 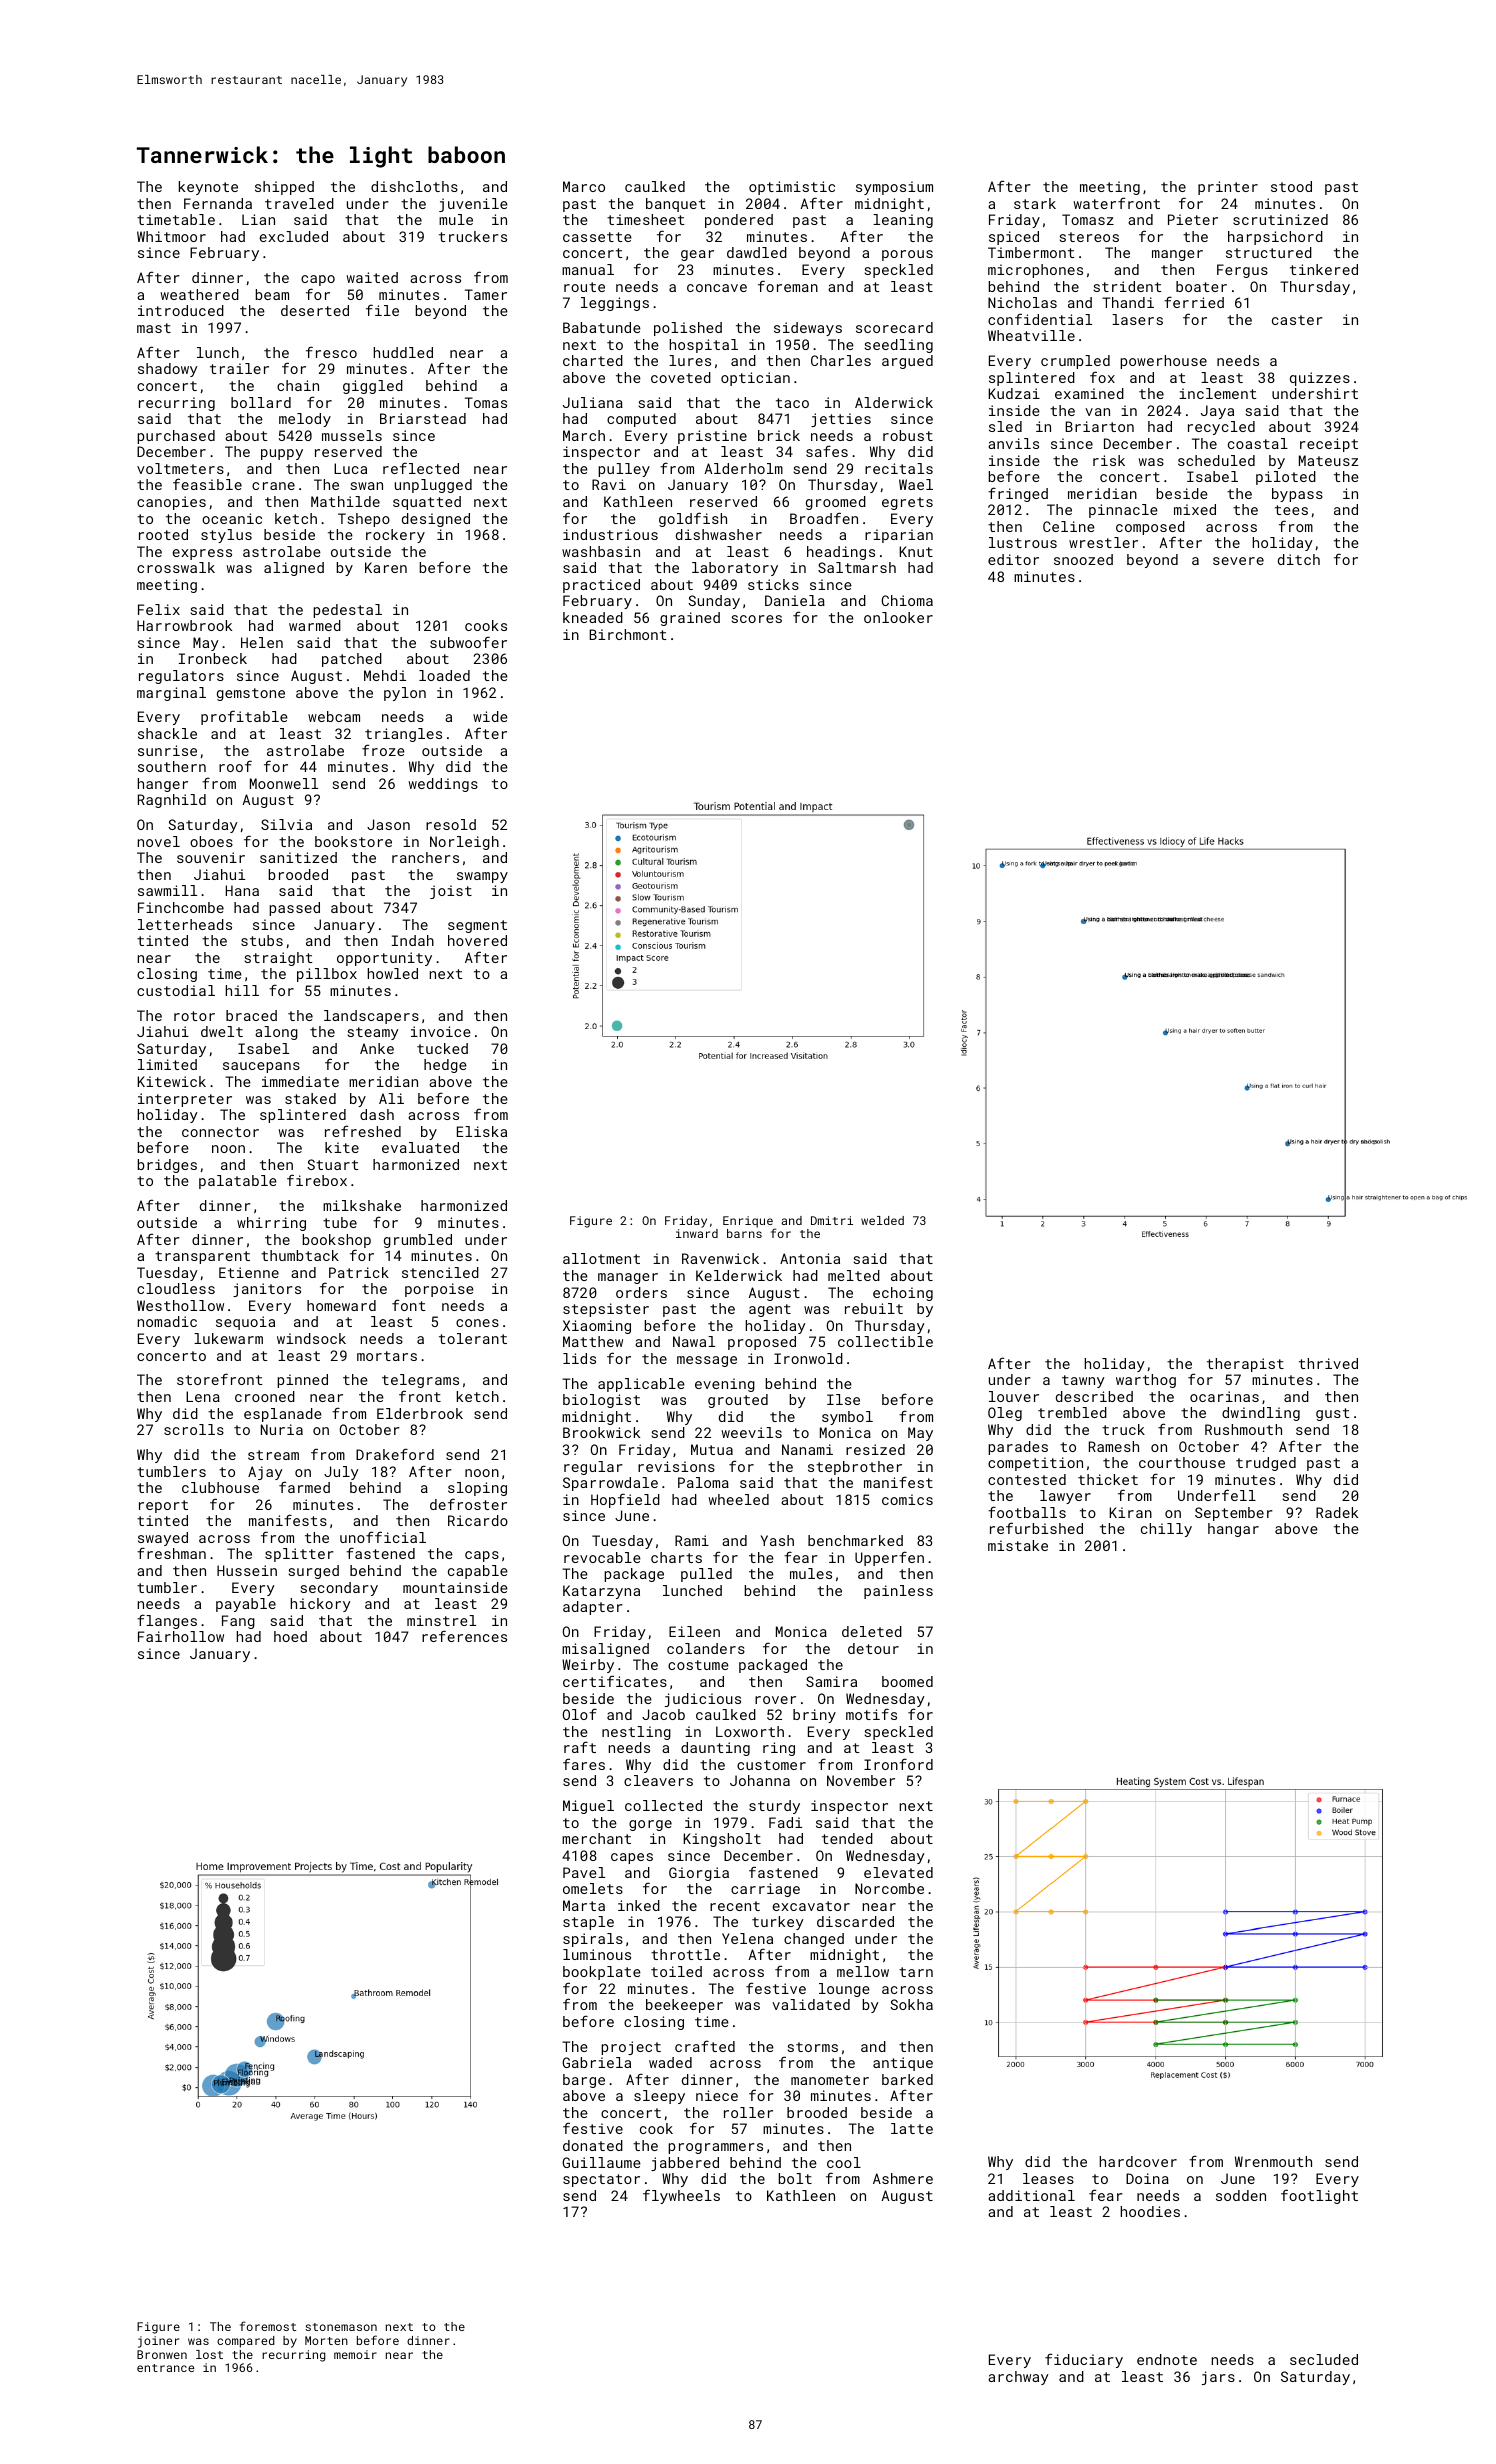 What do you see at coordinates (792, 188) in the screenshot?
I see `optimistic` at bounding box center [792, 188].
